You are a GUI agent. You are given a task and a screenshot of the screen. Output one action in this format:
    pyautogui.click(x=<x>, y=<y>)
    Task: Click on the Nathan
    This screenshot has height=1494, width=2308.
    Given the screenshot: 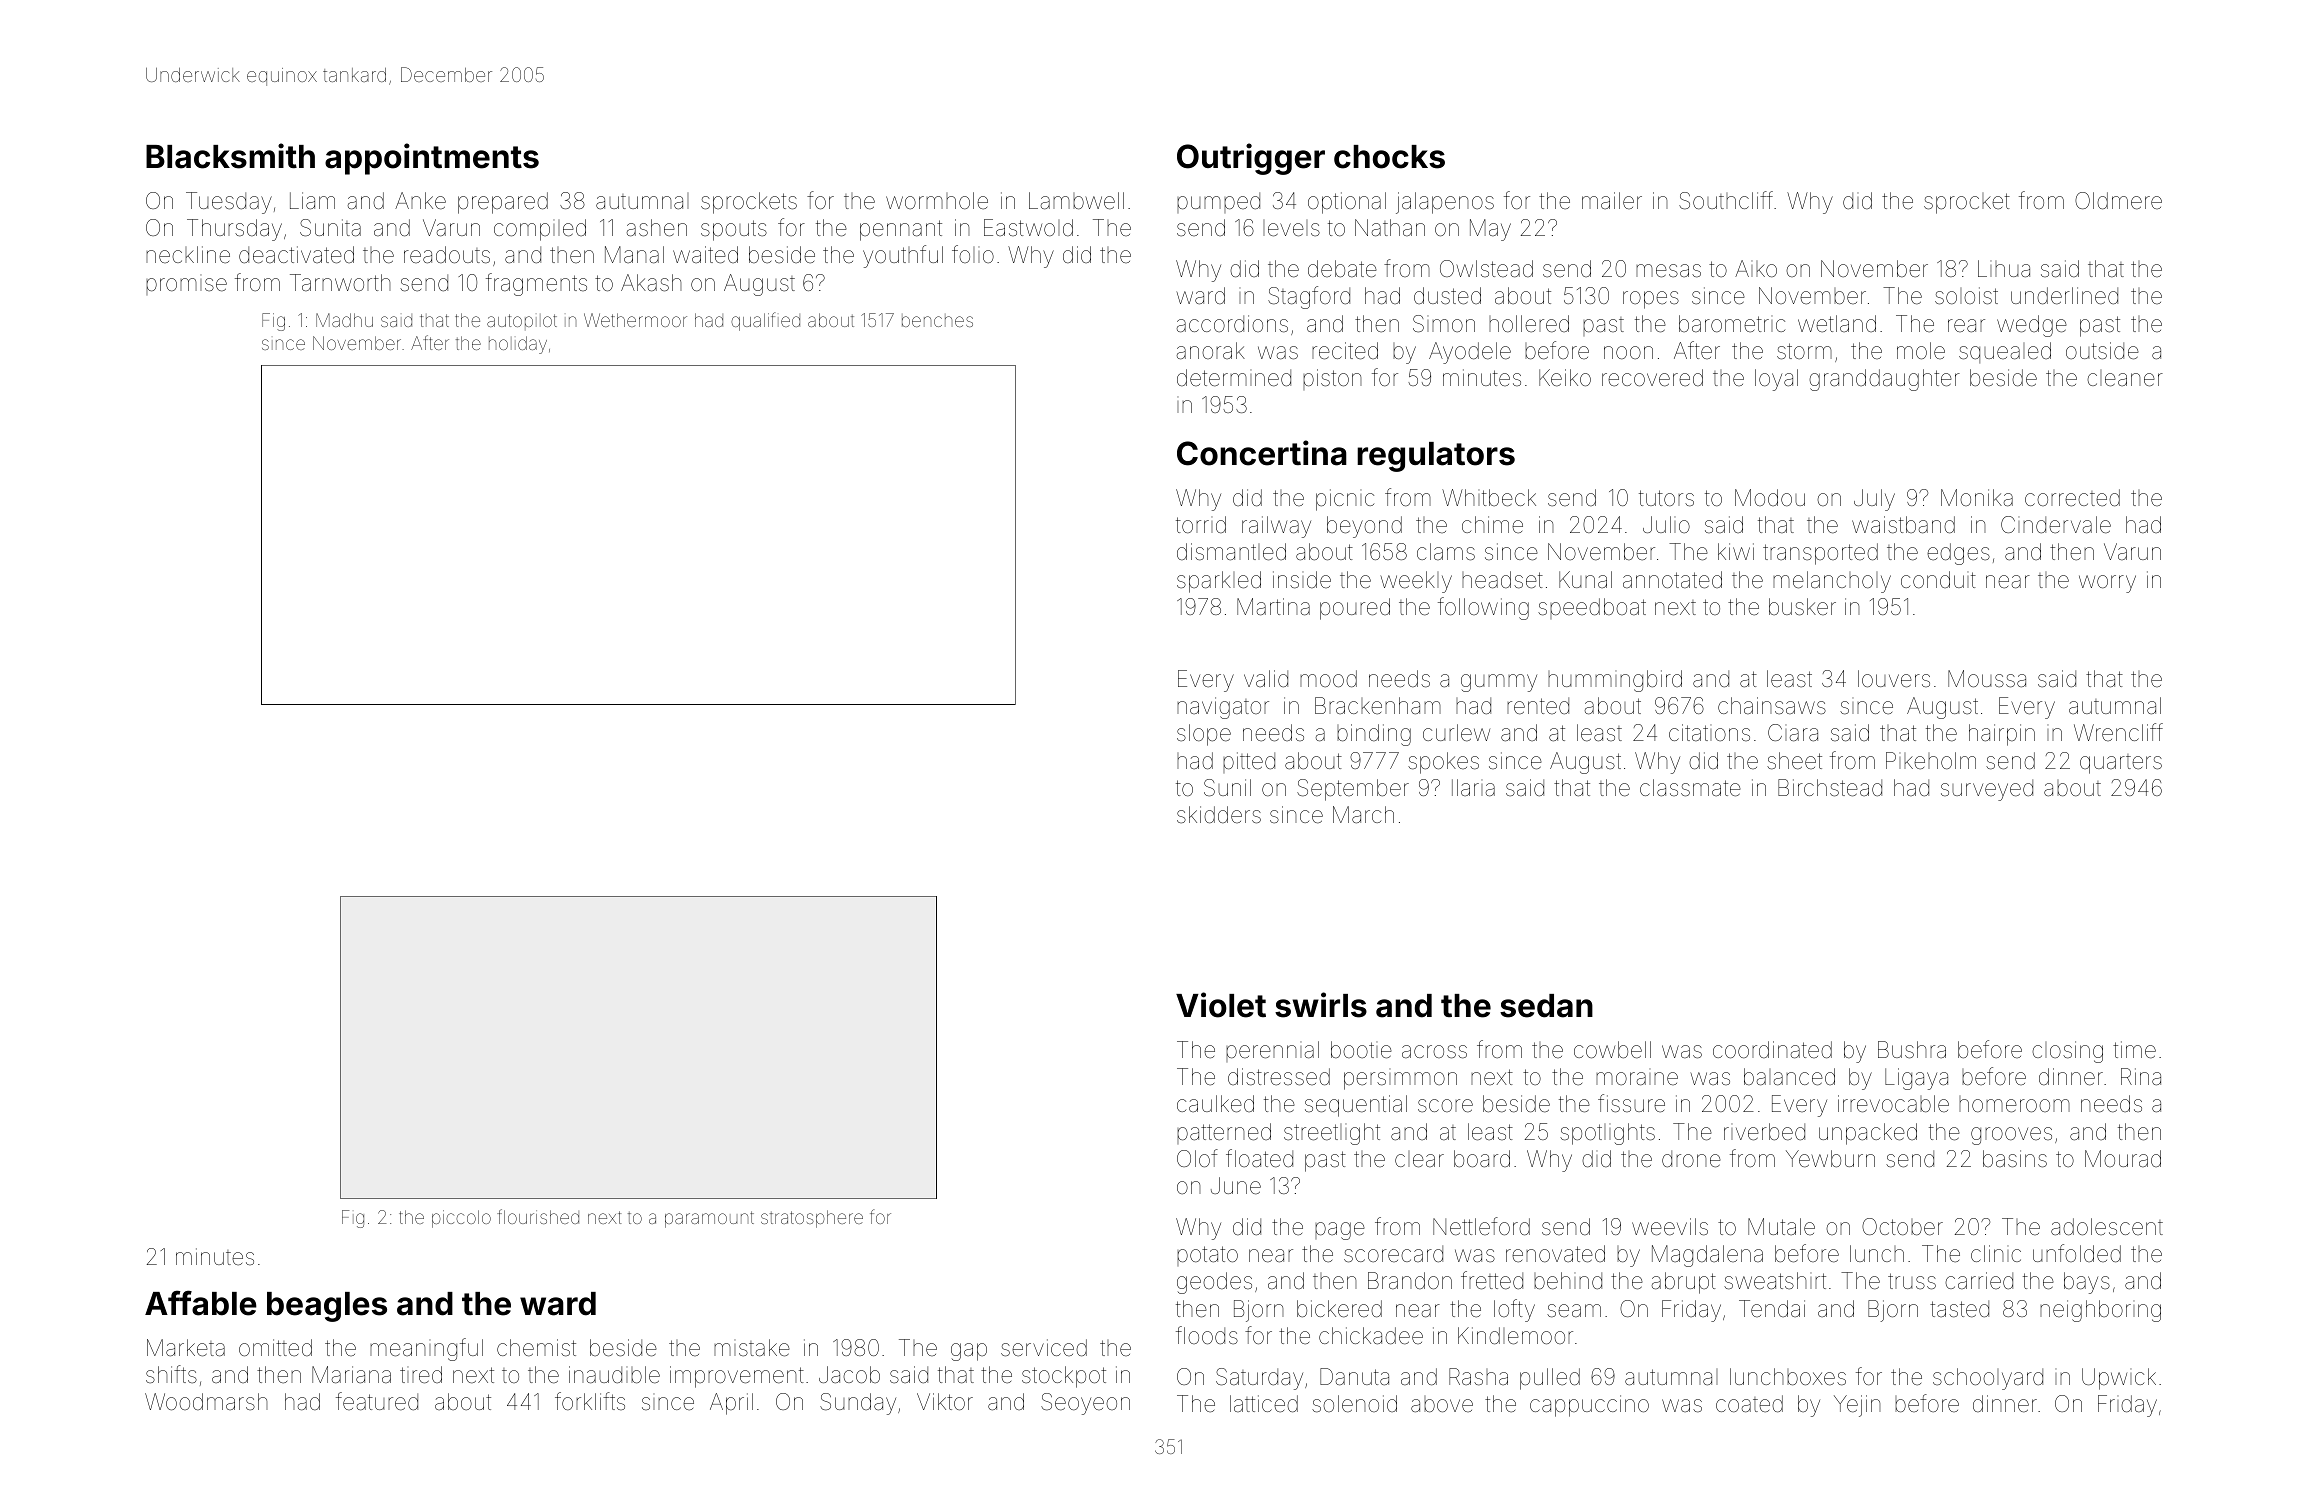 What is the action you would take?
    pyautogui.click(x=1390, y=228)
